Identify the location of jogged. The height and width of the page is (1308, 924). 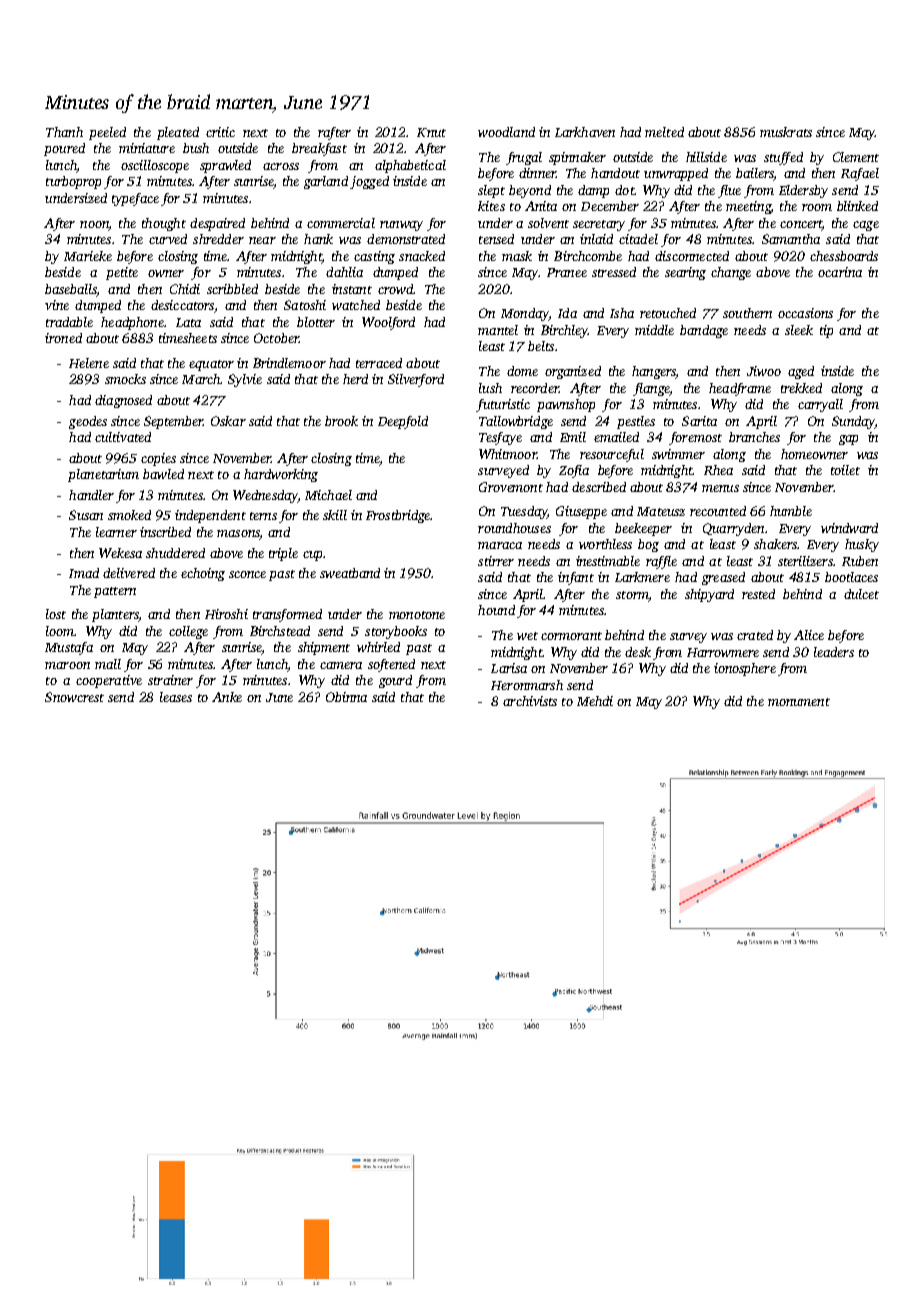
(369, 182).
